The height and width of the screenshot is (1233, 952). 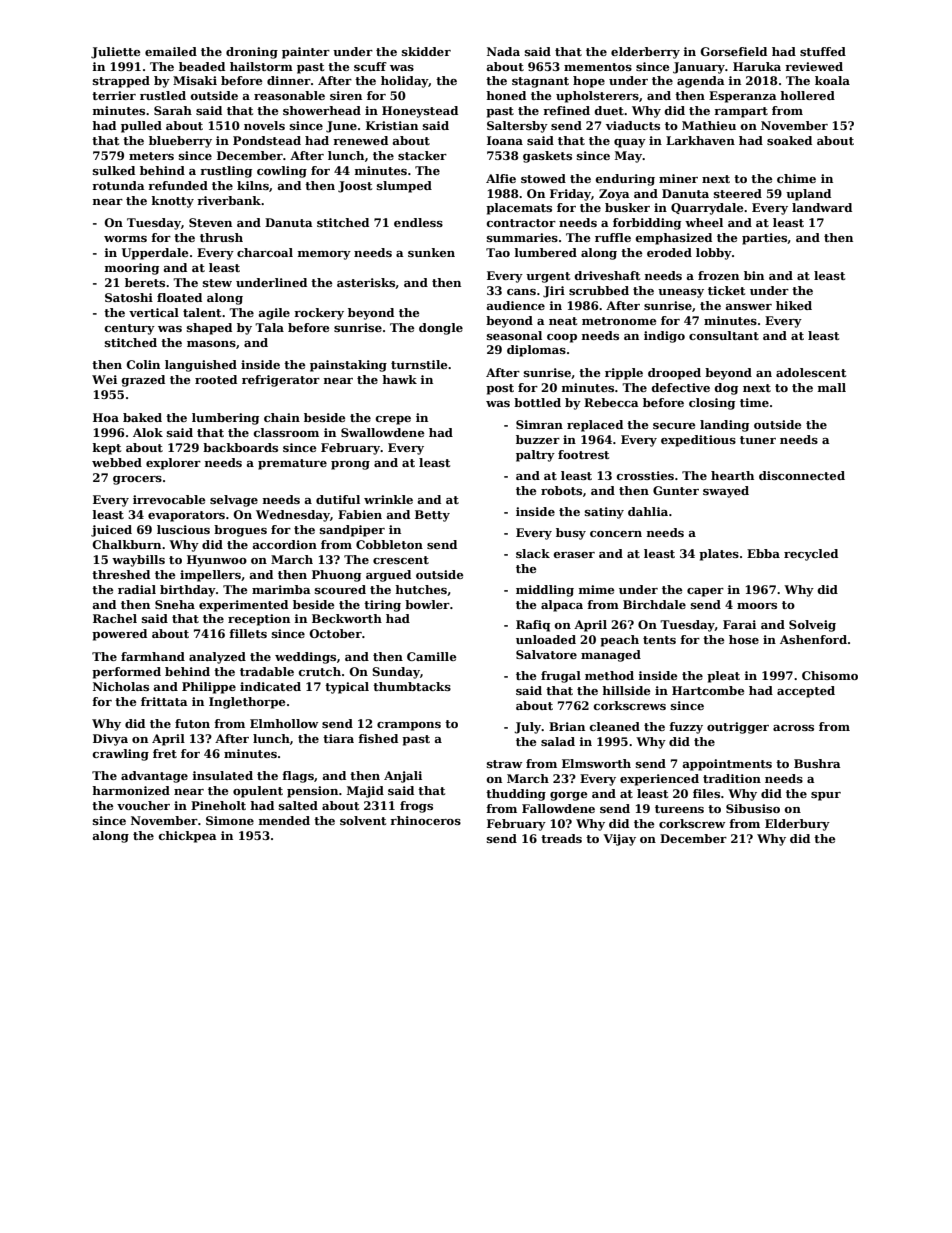 What do you see at coordinates (106, 417) in the screenshot?
I see `Hoa` at bounding box center [106, 417].
